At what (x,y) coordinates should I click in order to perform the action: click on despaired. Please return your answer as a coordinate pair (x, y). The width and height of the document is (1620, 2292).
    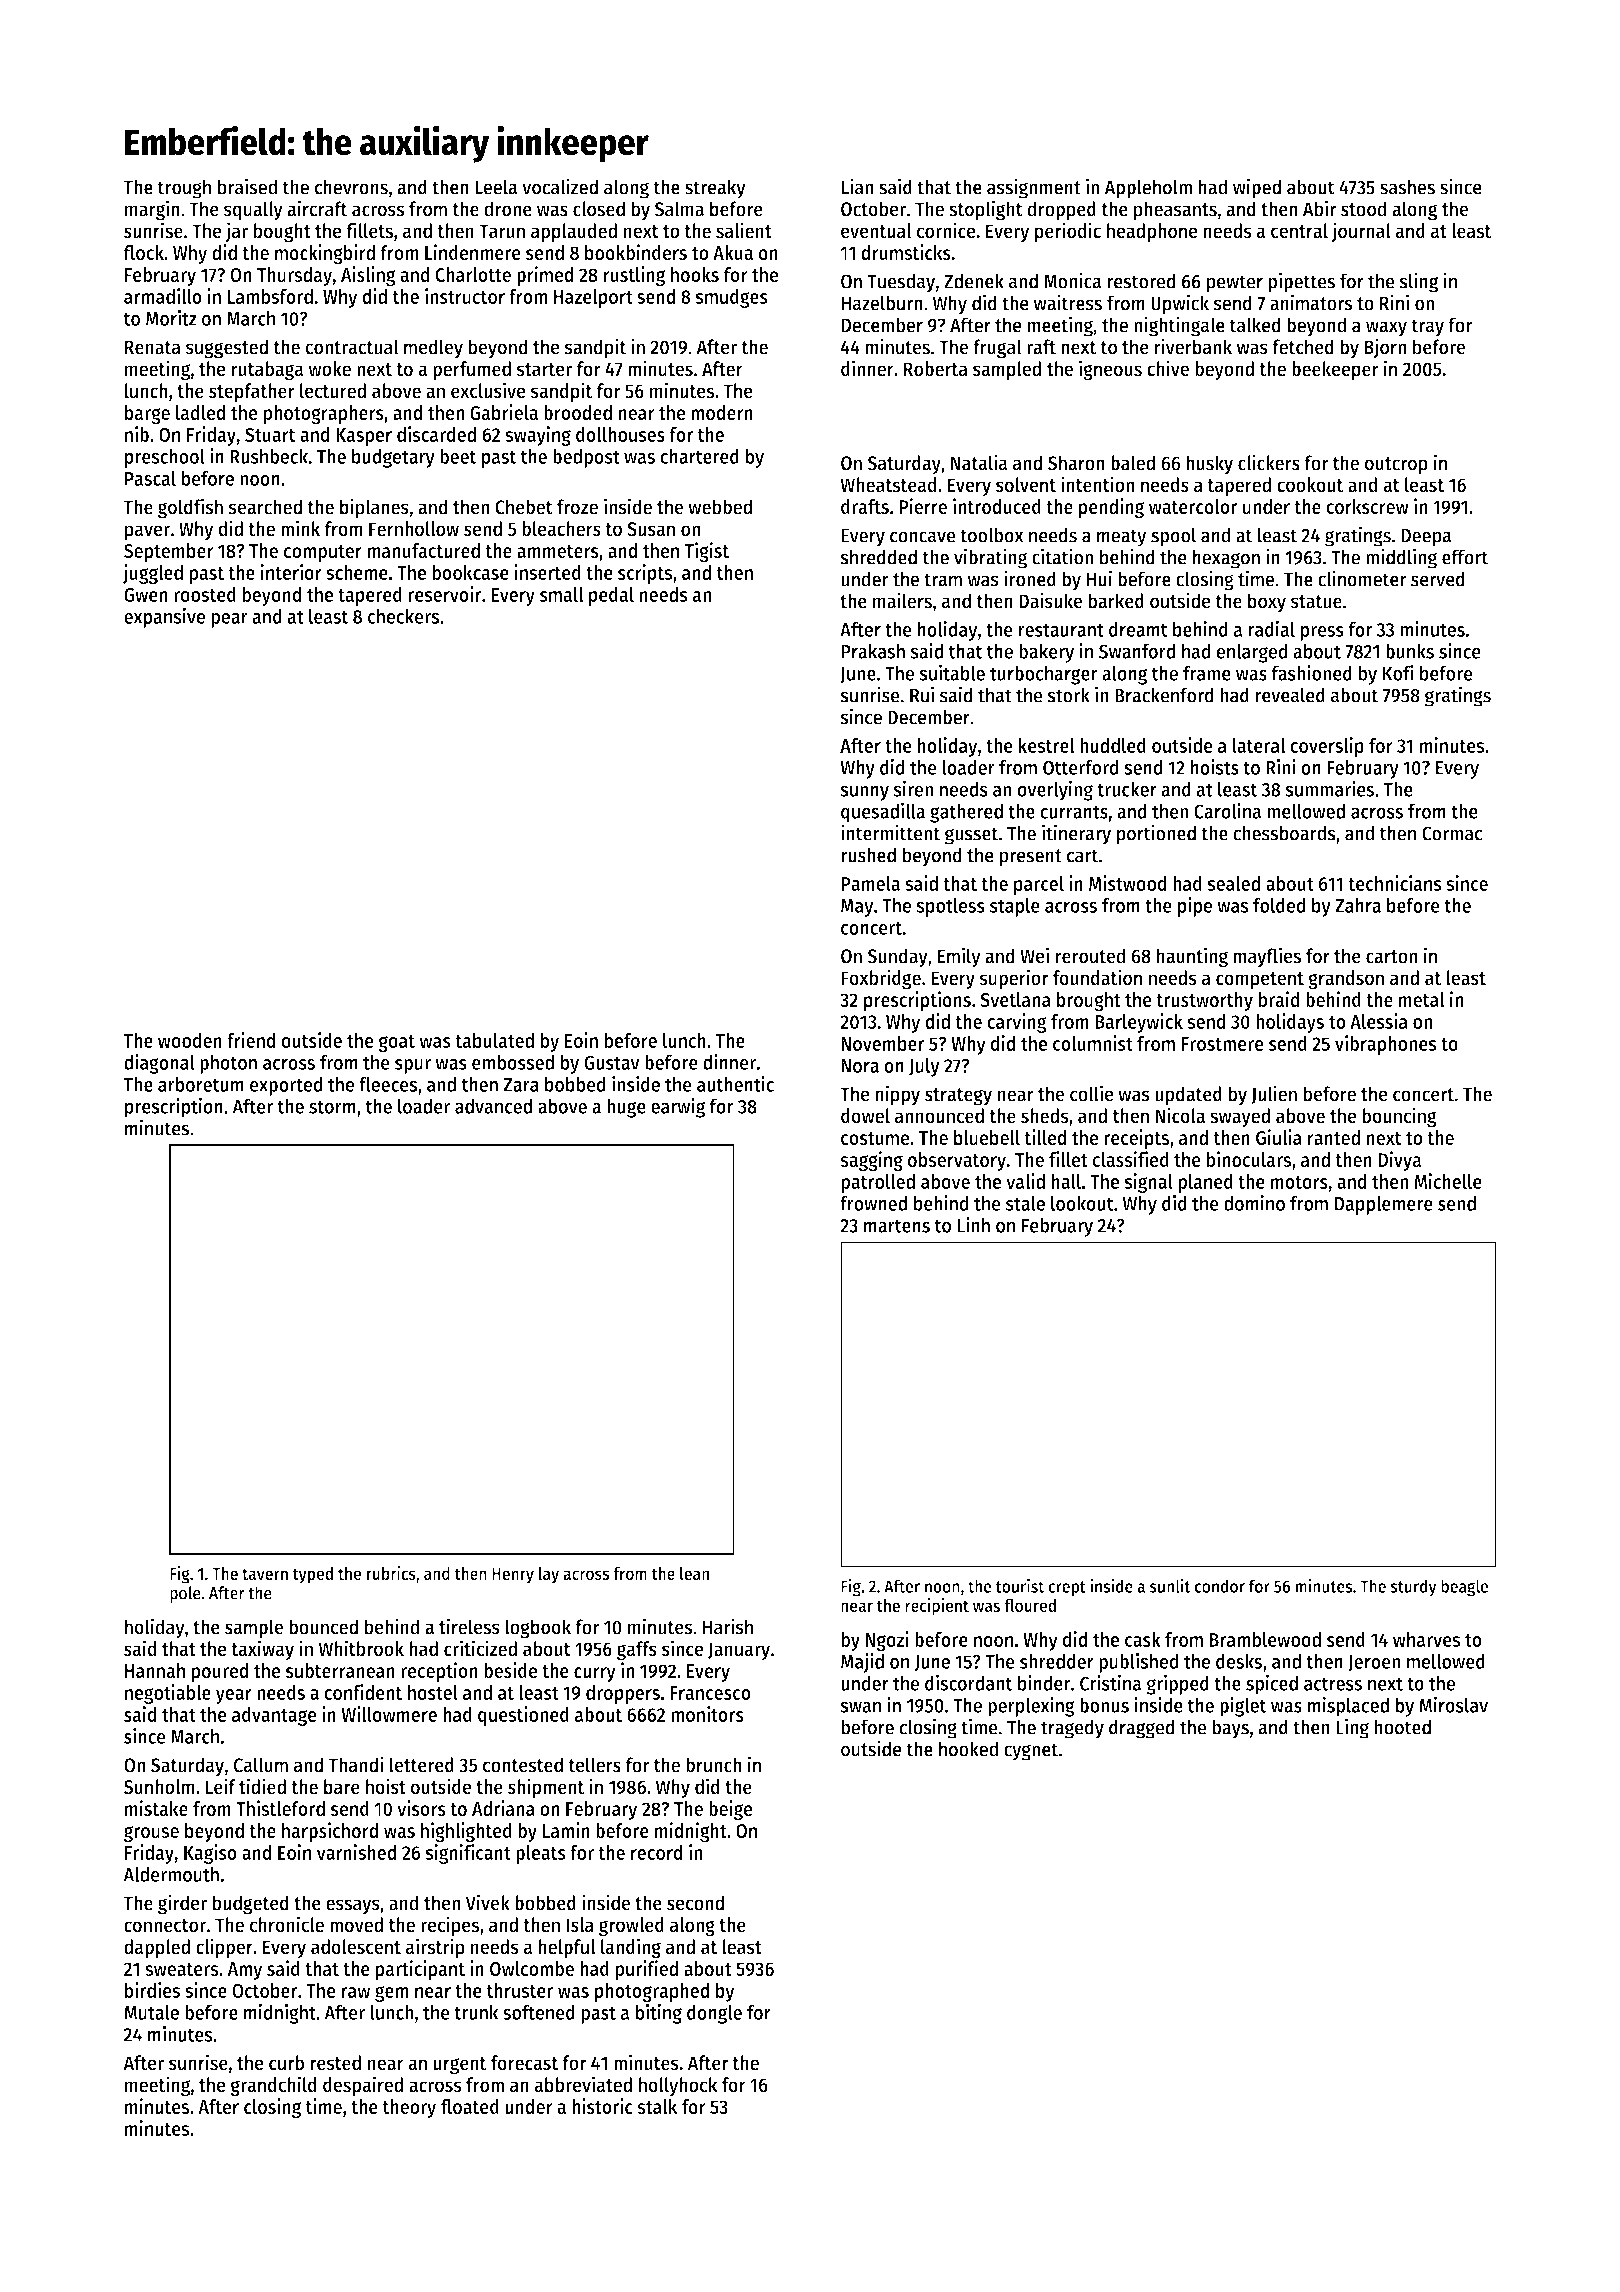
    Looking at the image, I should click on (363, 2086).
